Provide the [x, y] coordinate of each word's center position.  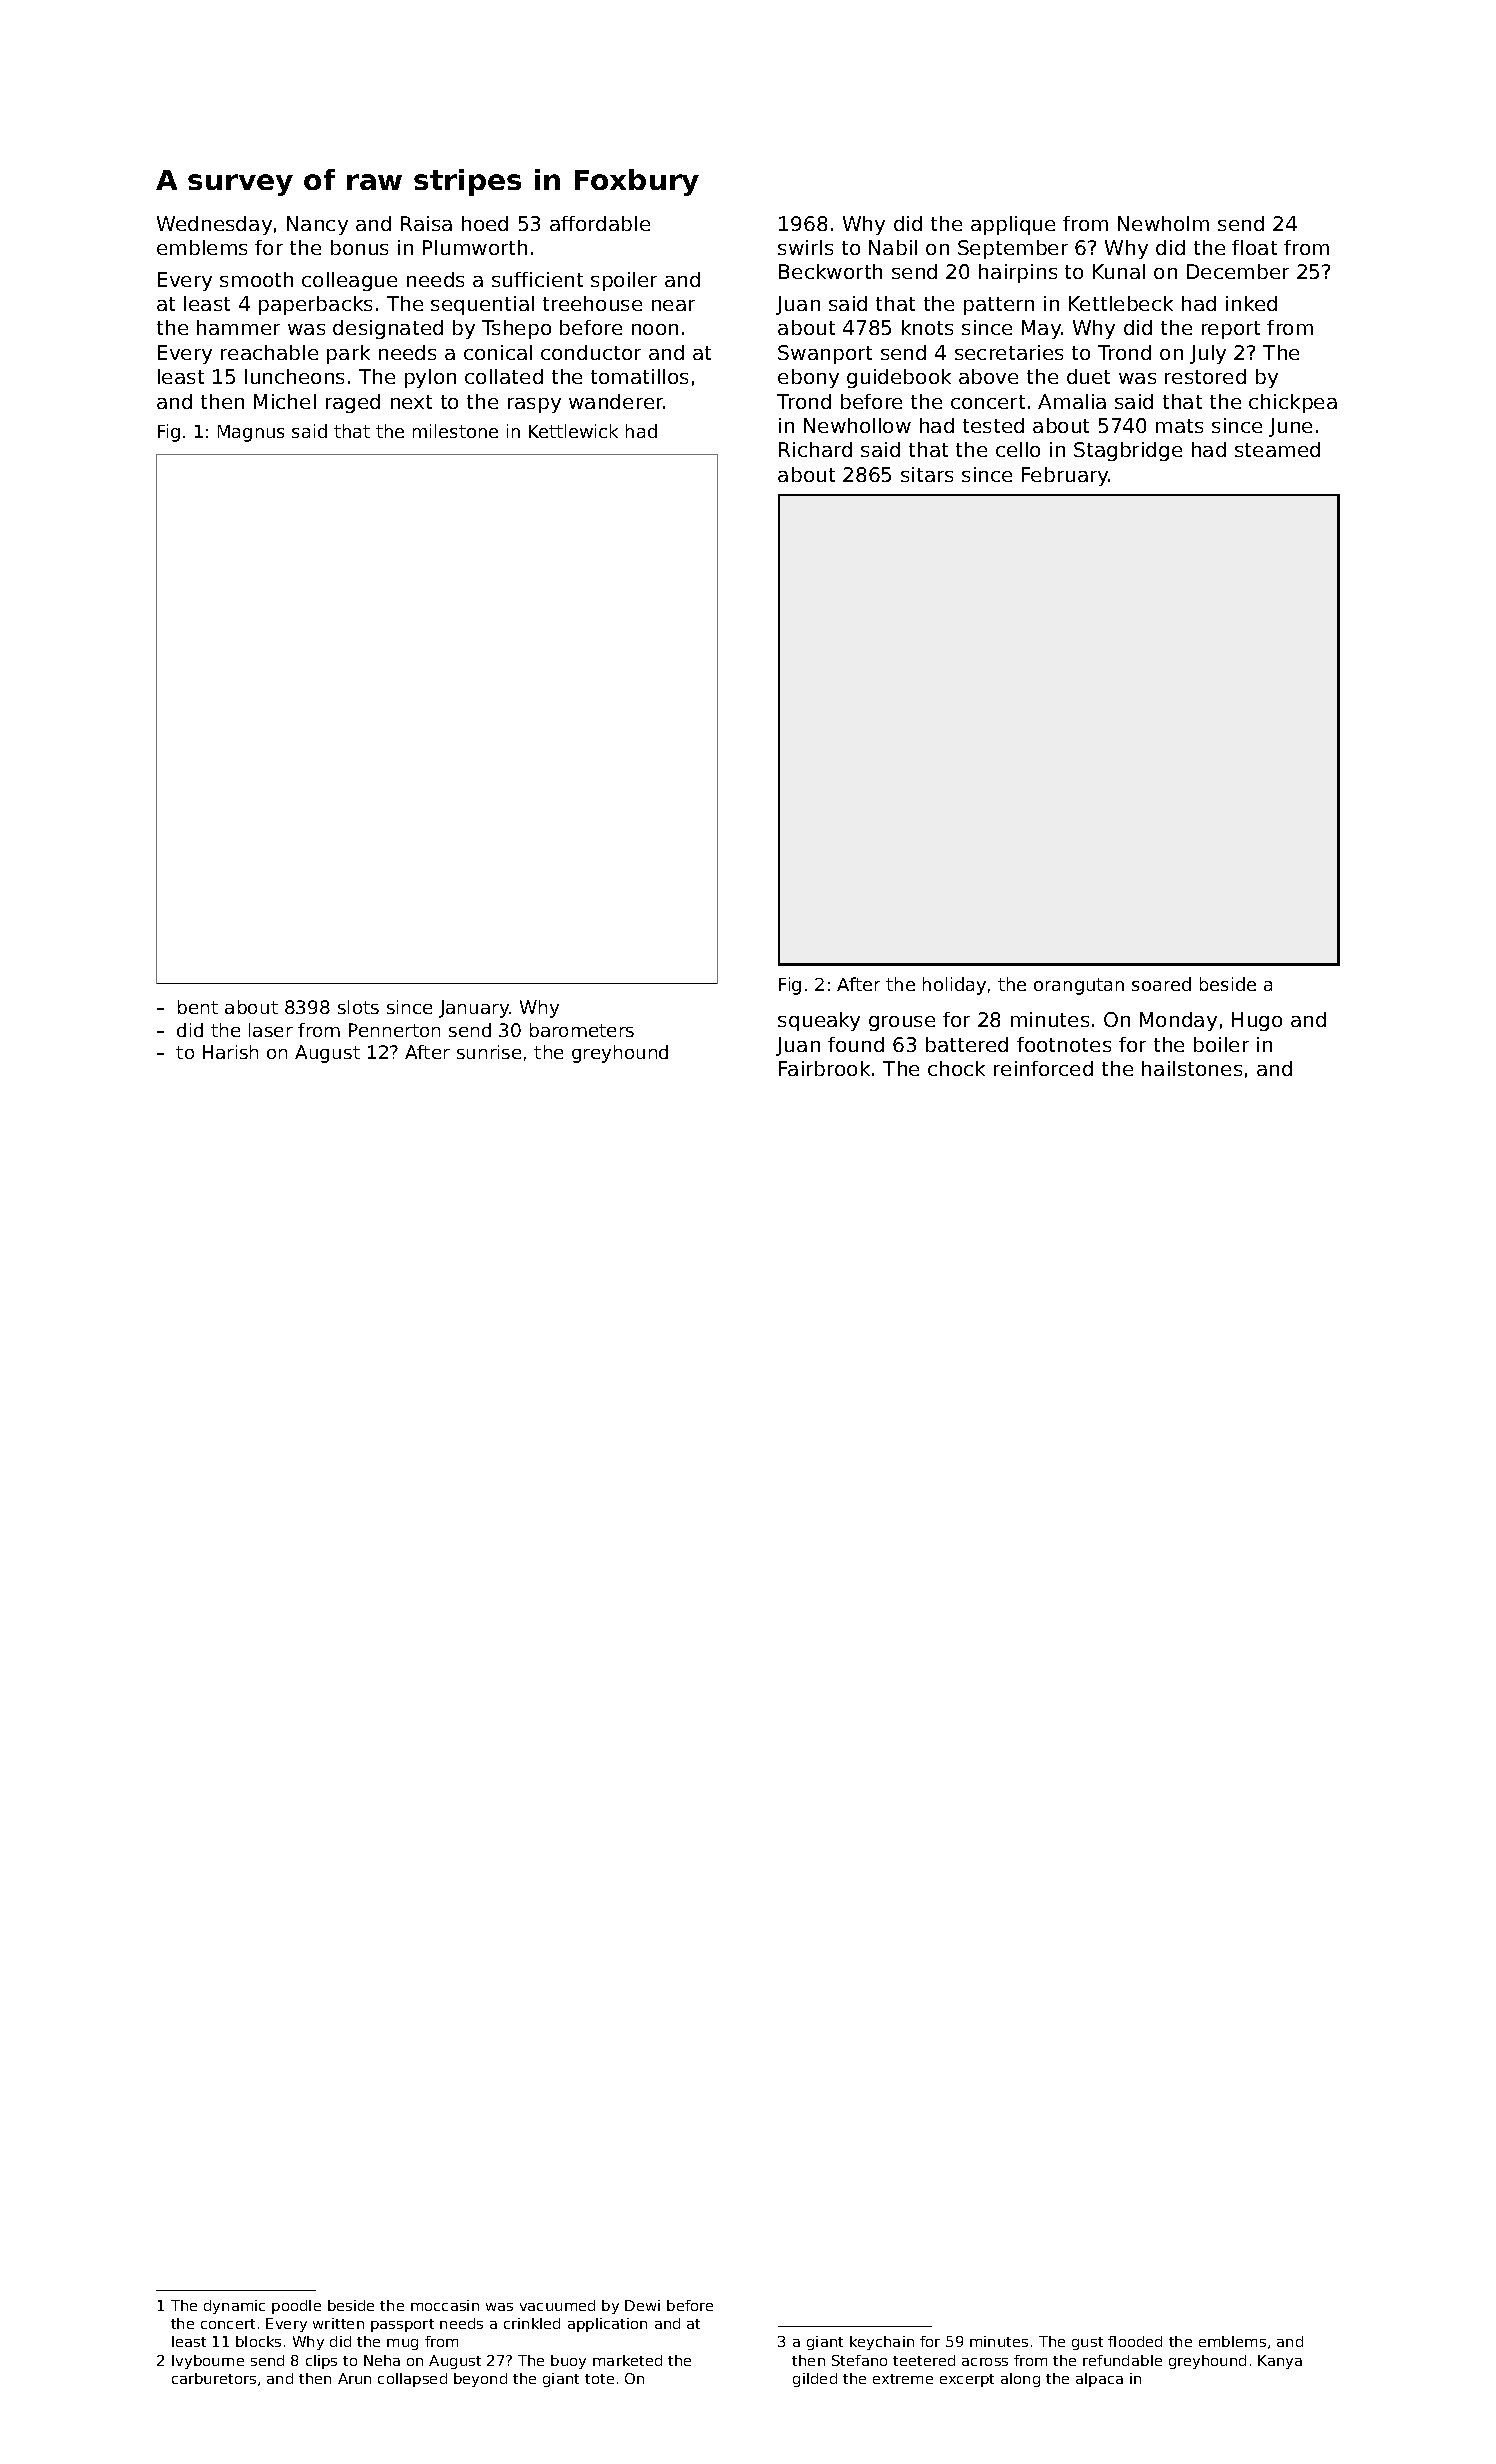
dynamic [234, 2307]
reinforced [1043, 1068]
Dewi [642, 2305]
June [1290, 427]
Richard [815, 449]
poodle [296, 2307]
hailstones [1192, 1068]
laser [271, 1030]
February [1065, 476]
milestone [455, 431]
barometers [582, 1030]
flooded [1135, 2341]
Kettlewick [573, 431]
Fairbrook [824, 1068]
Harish [230, 1052]
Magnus [251, 433]
